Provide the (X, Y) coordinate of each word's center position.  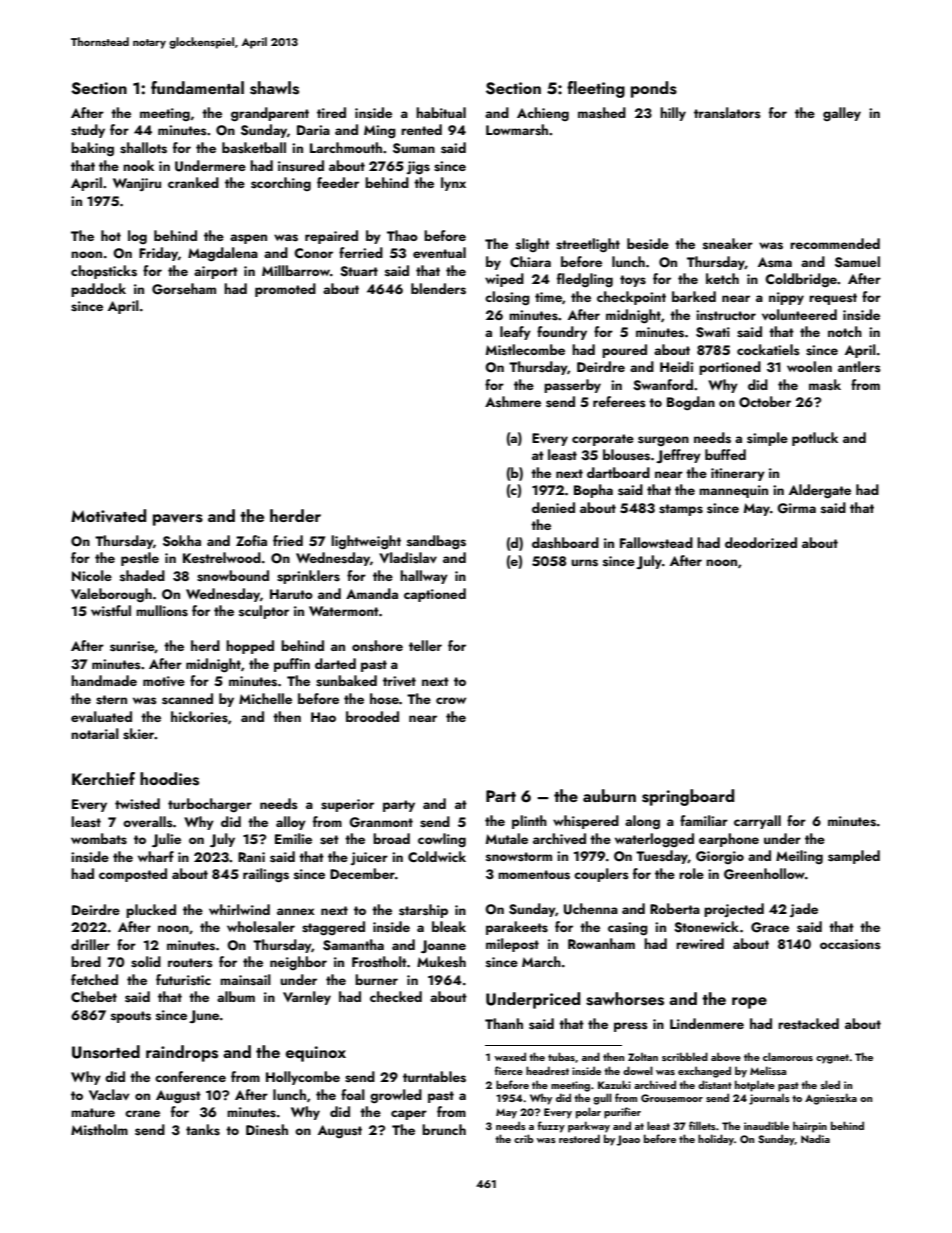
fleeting (596, 89)
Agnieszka (831, 1099)
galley (842, 114)
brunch (444, 1129)
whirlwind (239, 909)
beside (648, 244)
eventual (439, 252)
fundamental (197, 87)
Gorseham (184, 289)
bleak (449, 926)
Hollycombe (303, 1078)
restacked (808, 1024)
